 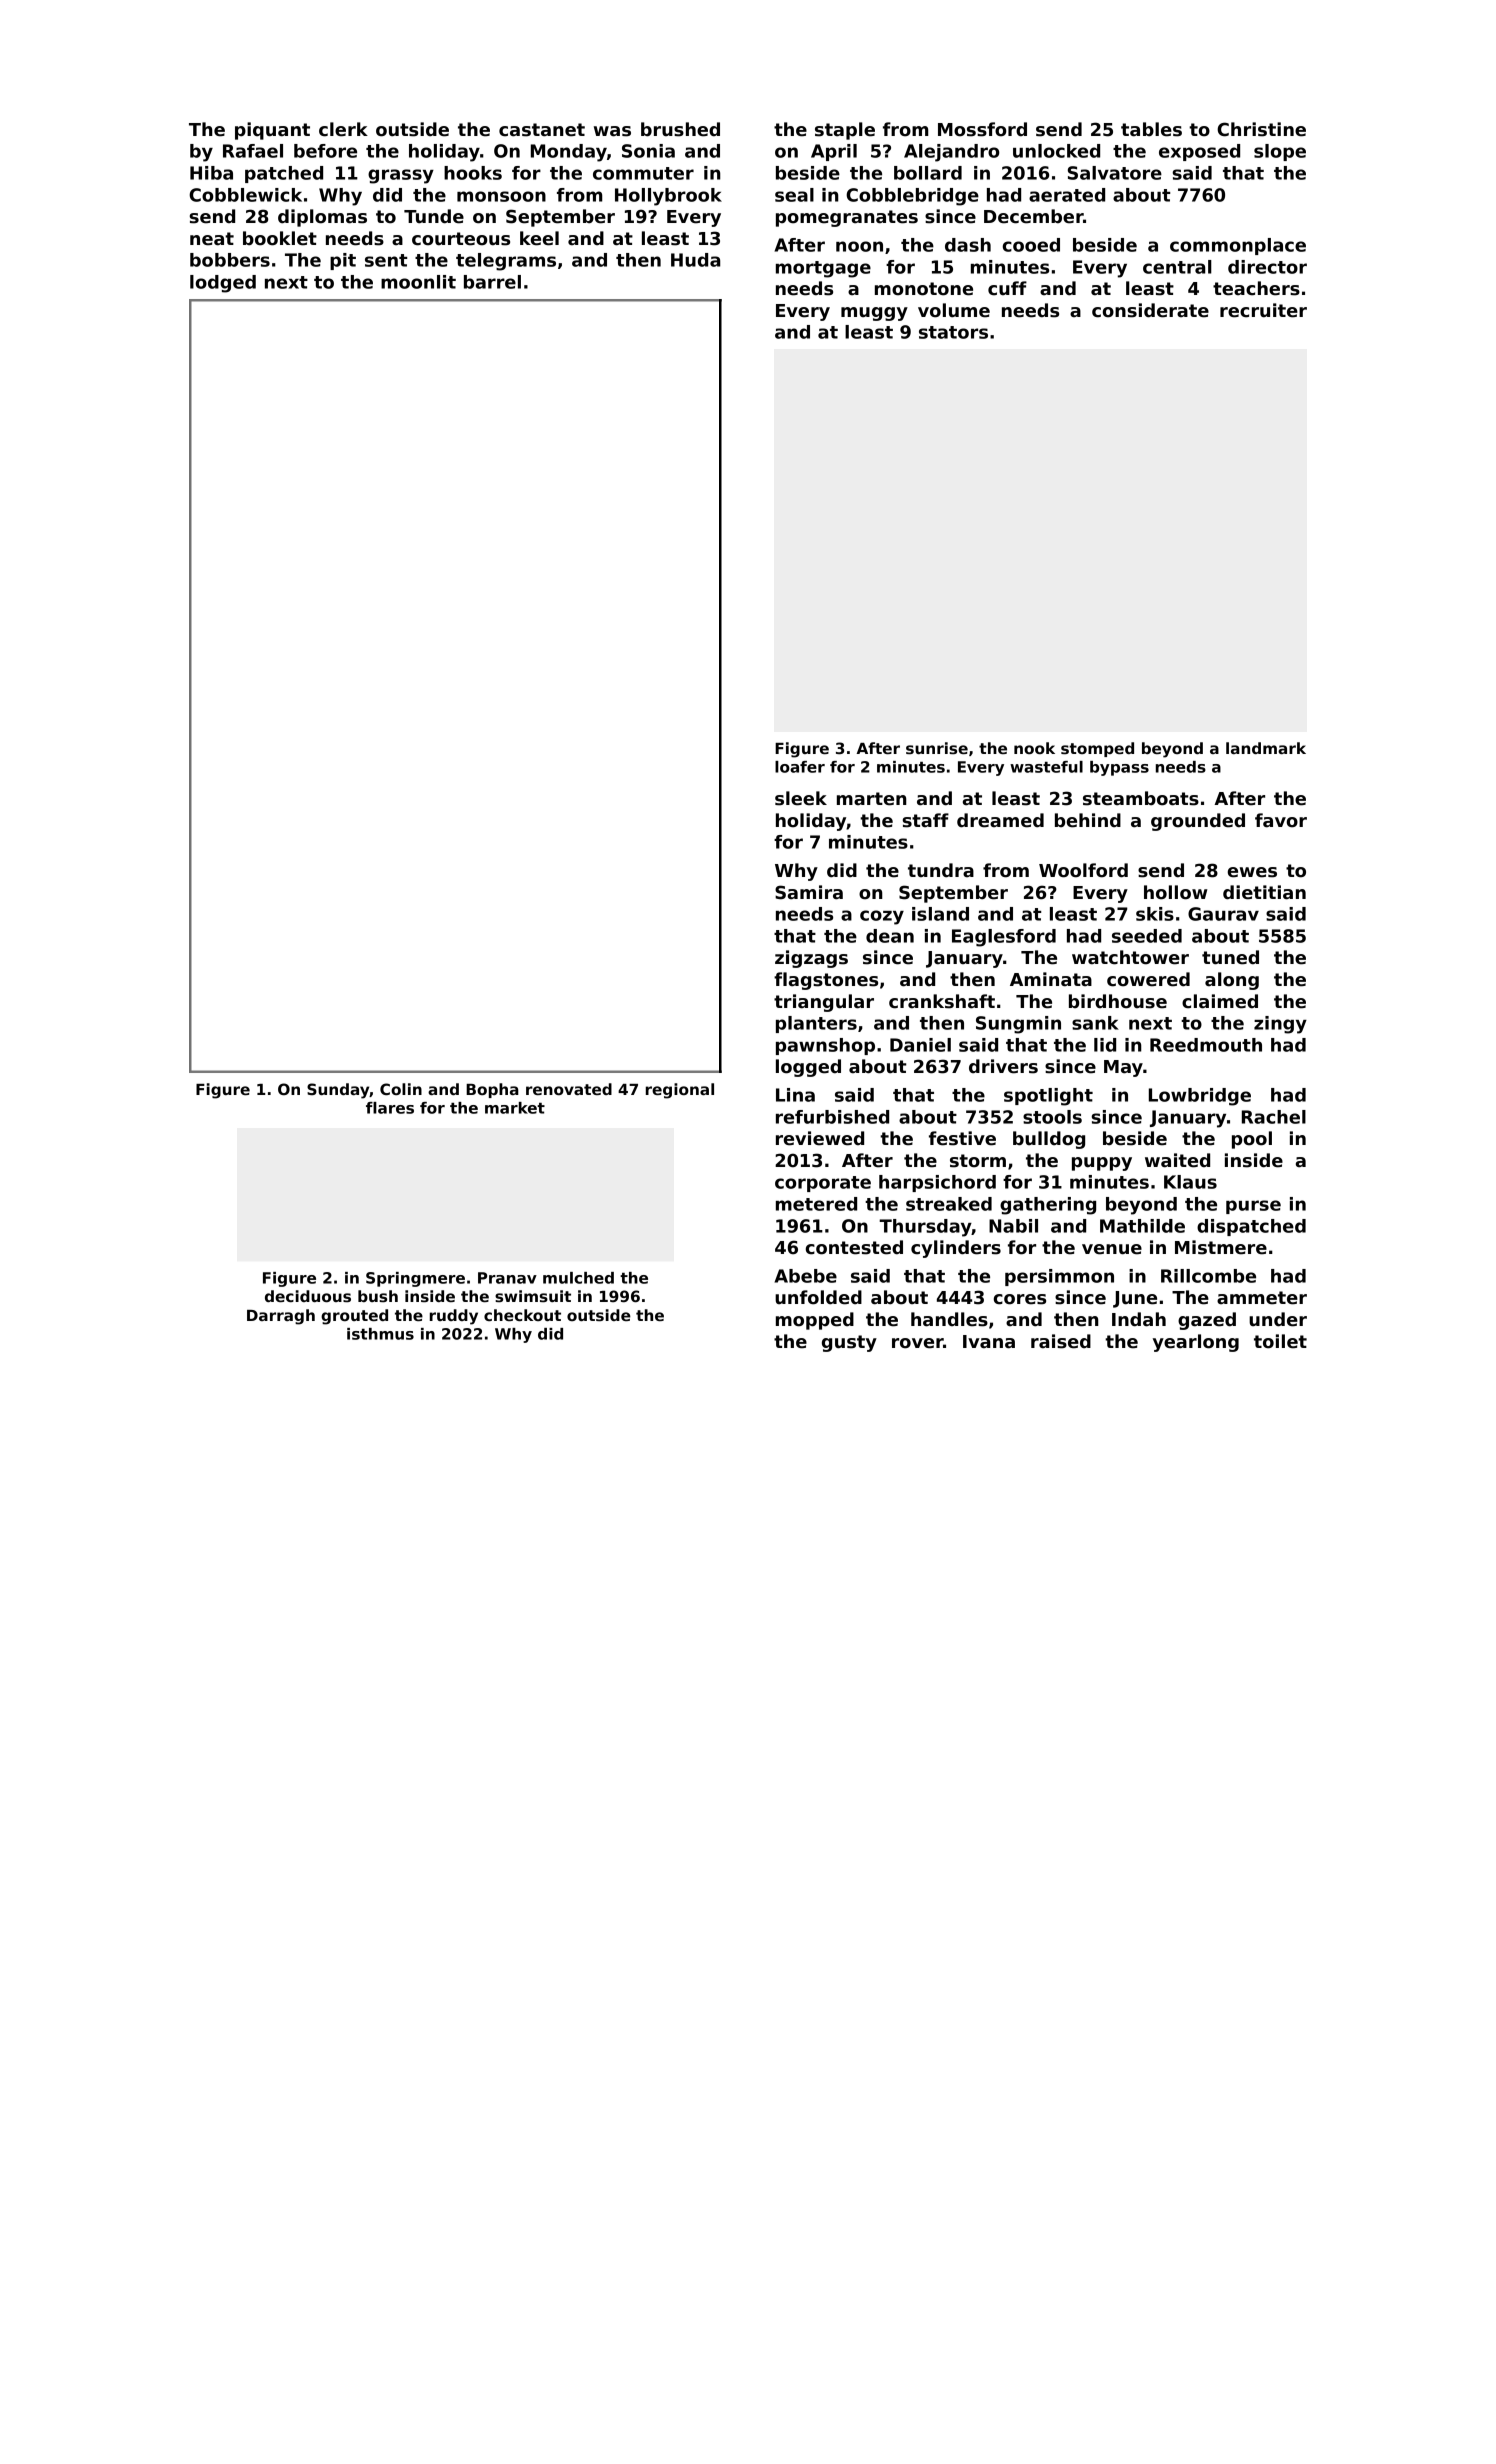 What do you see at coordinates (801, 798) in the screenshot?
I see `sleek` at bounding box center [801, 798].
